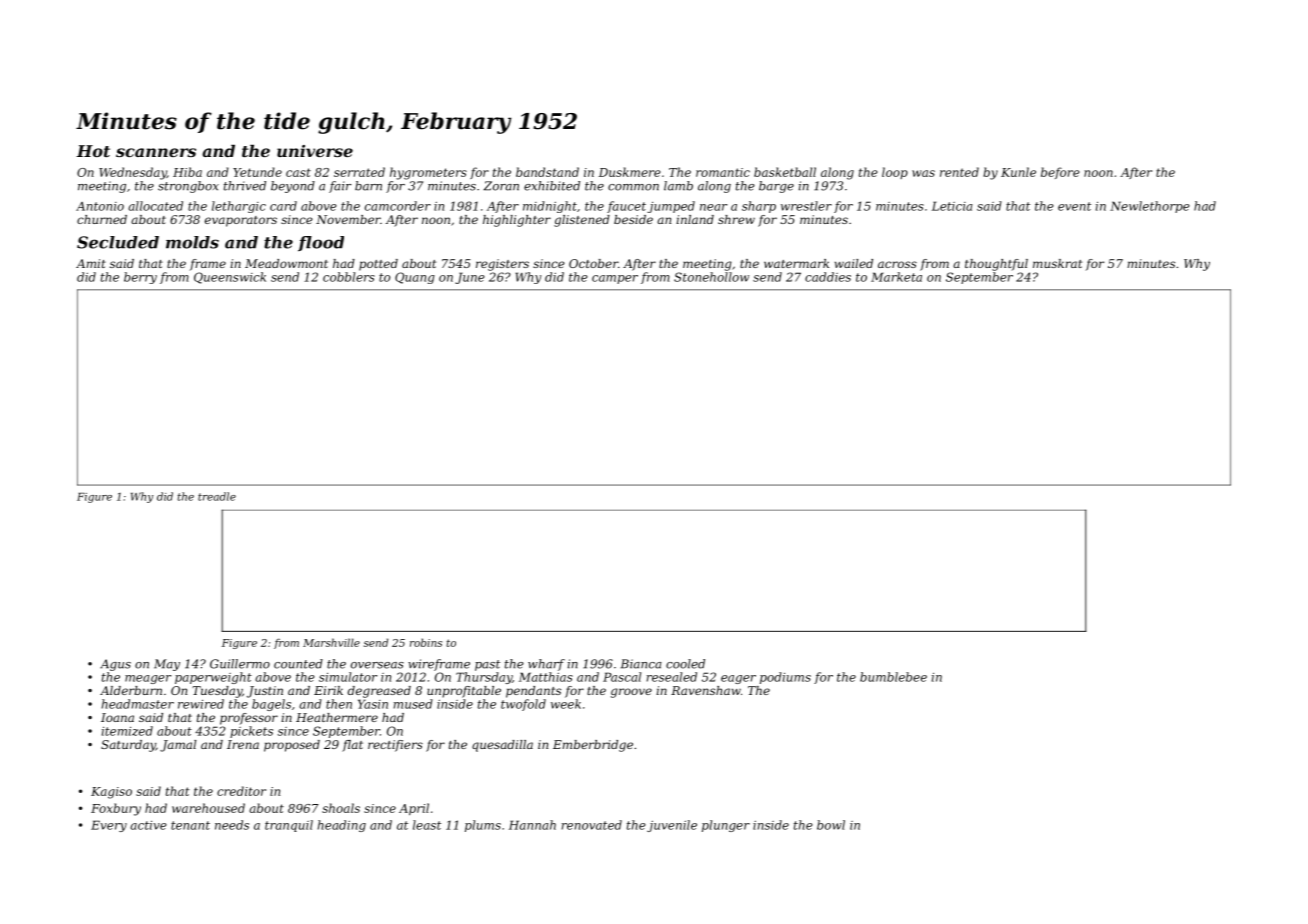  Describe the element at coordinates (593, 746) in the screenshot. I see `Emberbridge` at that location.
